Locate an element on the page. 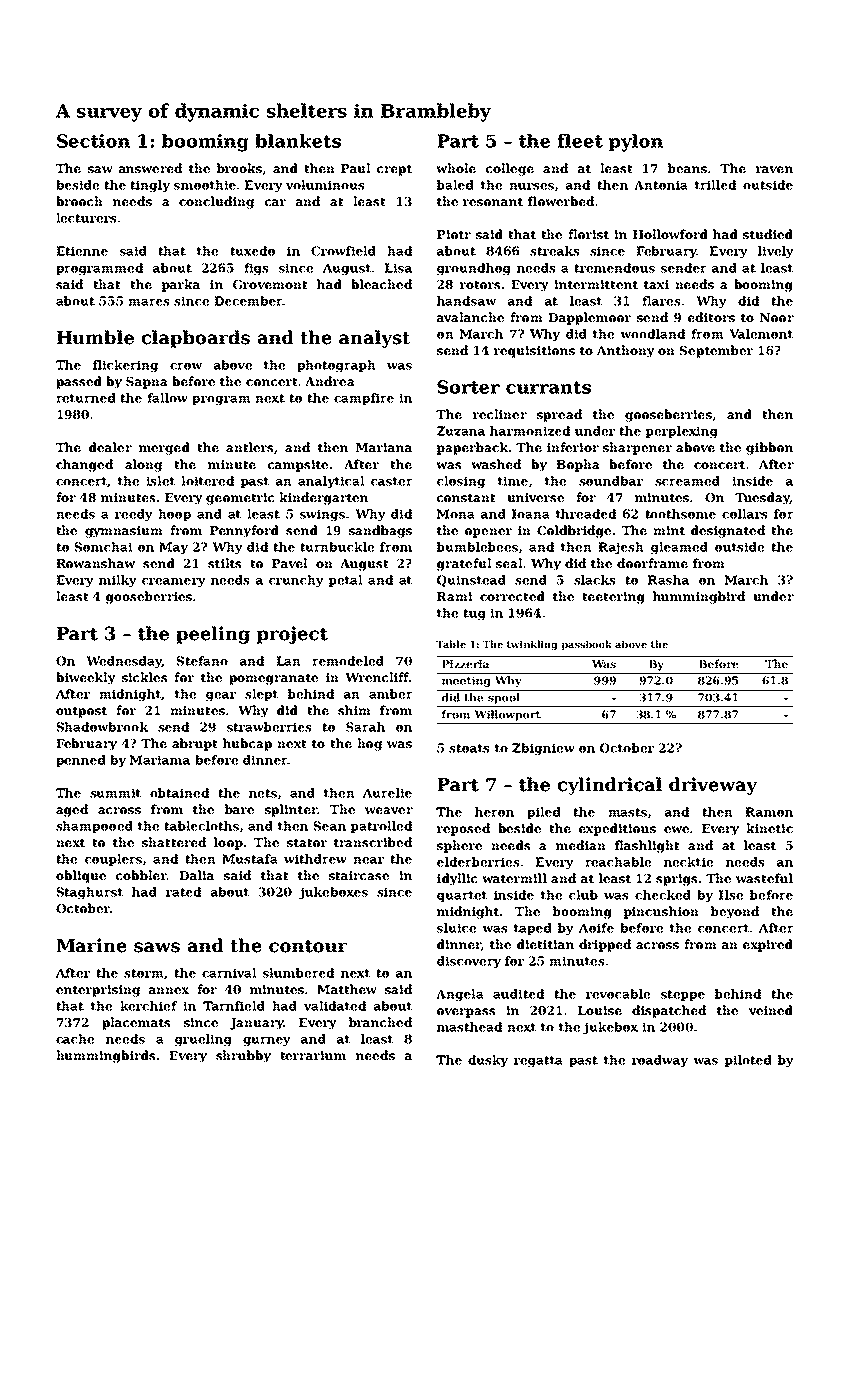 The width and height of the page is (849, 1400). fleet is located at coordinates (580, 141).
